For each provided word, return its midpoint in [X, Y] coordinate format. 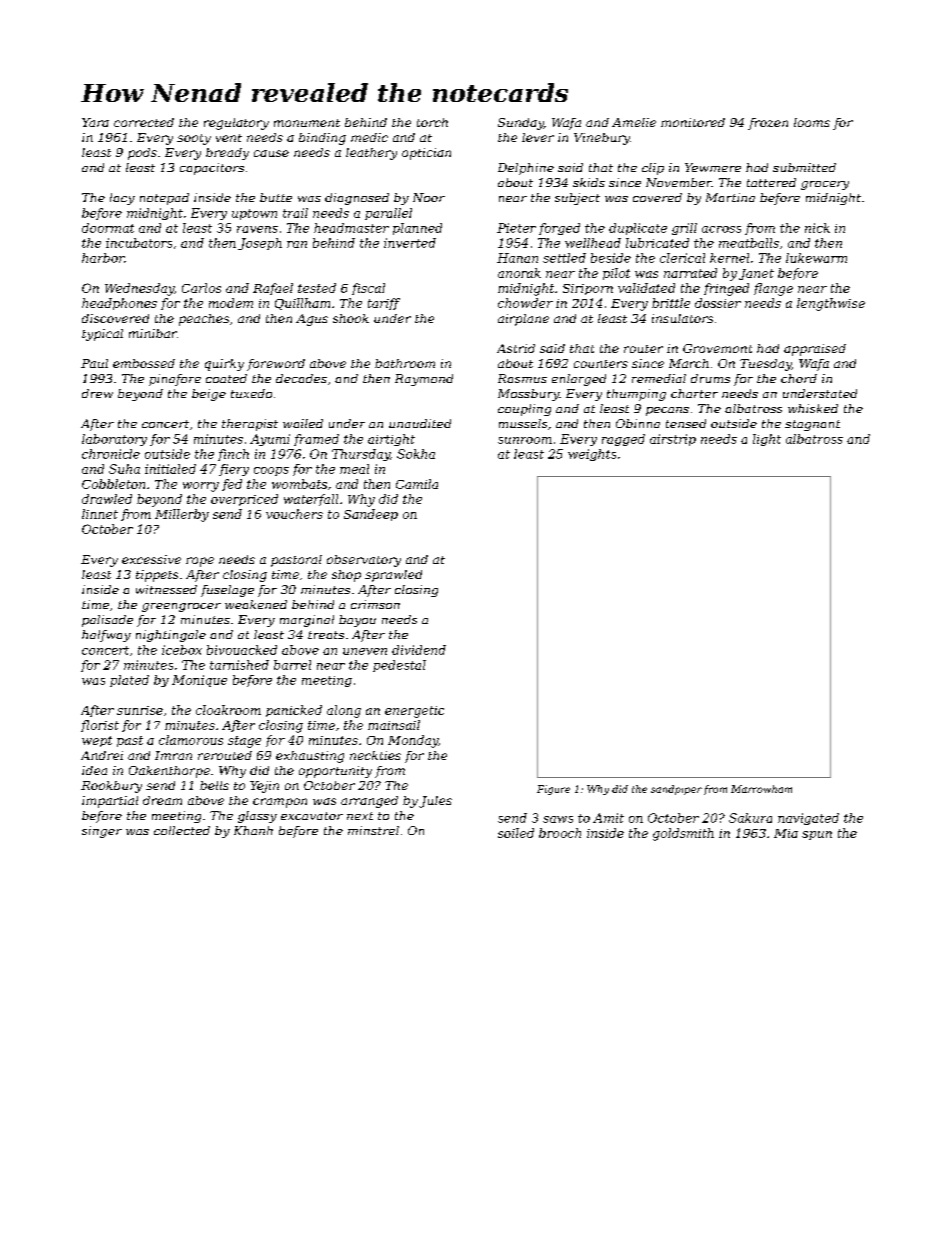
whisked [813, 408]
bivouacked [242, 650]
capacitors [212, 169]
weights [592, 455]
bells [214, 785]
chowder [525, 303]
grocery [825, 185]
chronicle [111, 454]
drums [710, 378]
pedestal [399, 666]
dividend [419, 650]
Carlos [201, 288]
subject [577, 199]
